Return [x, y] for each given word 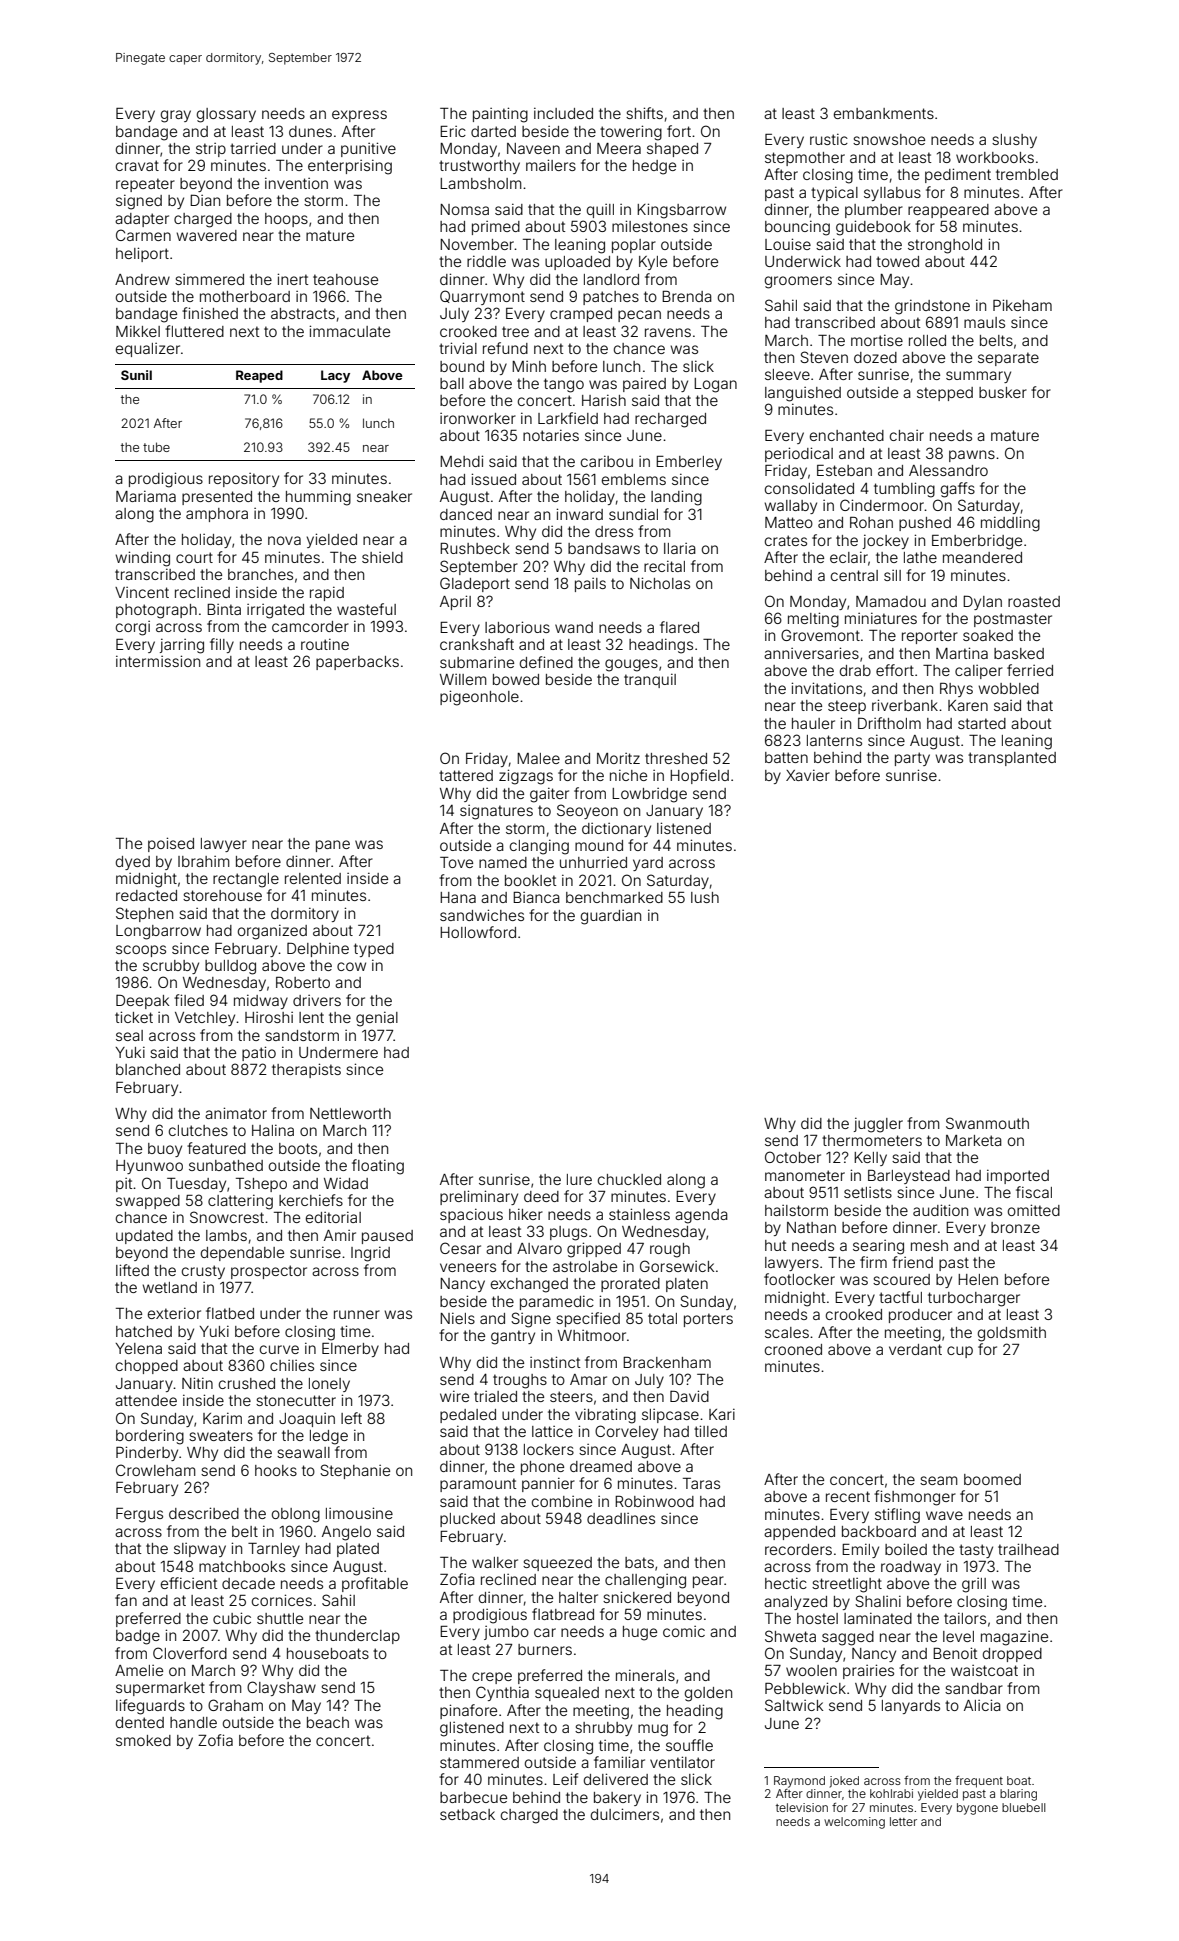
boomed [992, 1479]
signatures [496, 812]
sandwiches [482, 915]
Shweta [790, 1636]
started [982, 723]
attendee [146, 1400]
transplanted [1012, 759]
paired [644, 384]
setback [467, 1814]
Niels [457, 1318]
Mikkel [138, 331]
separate [1008, 359]
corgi [133, 628]
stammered [479, 1762]
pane [333, 846]
